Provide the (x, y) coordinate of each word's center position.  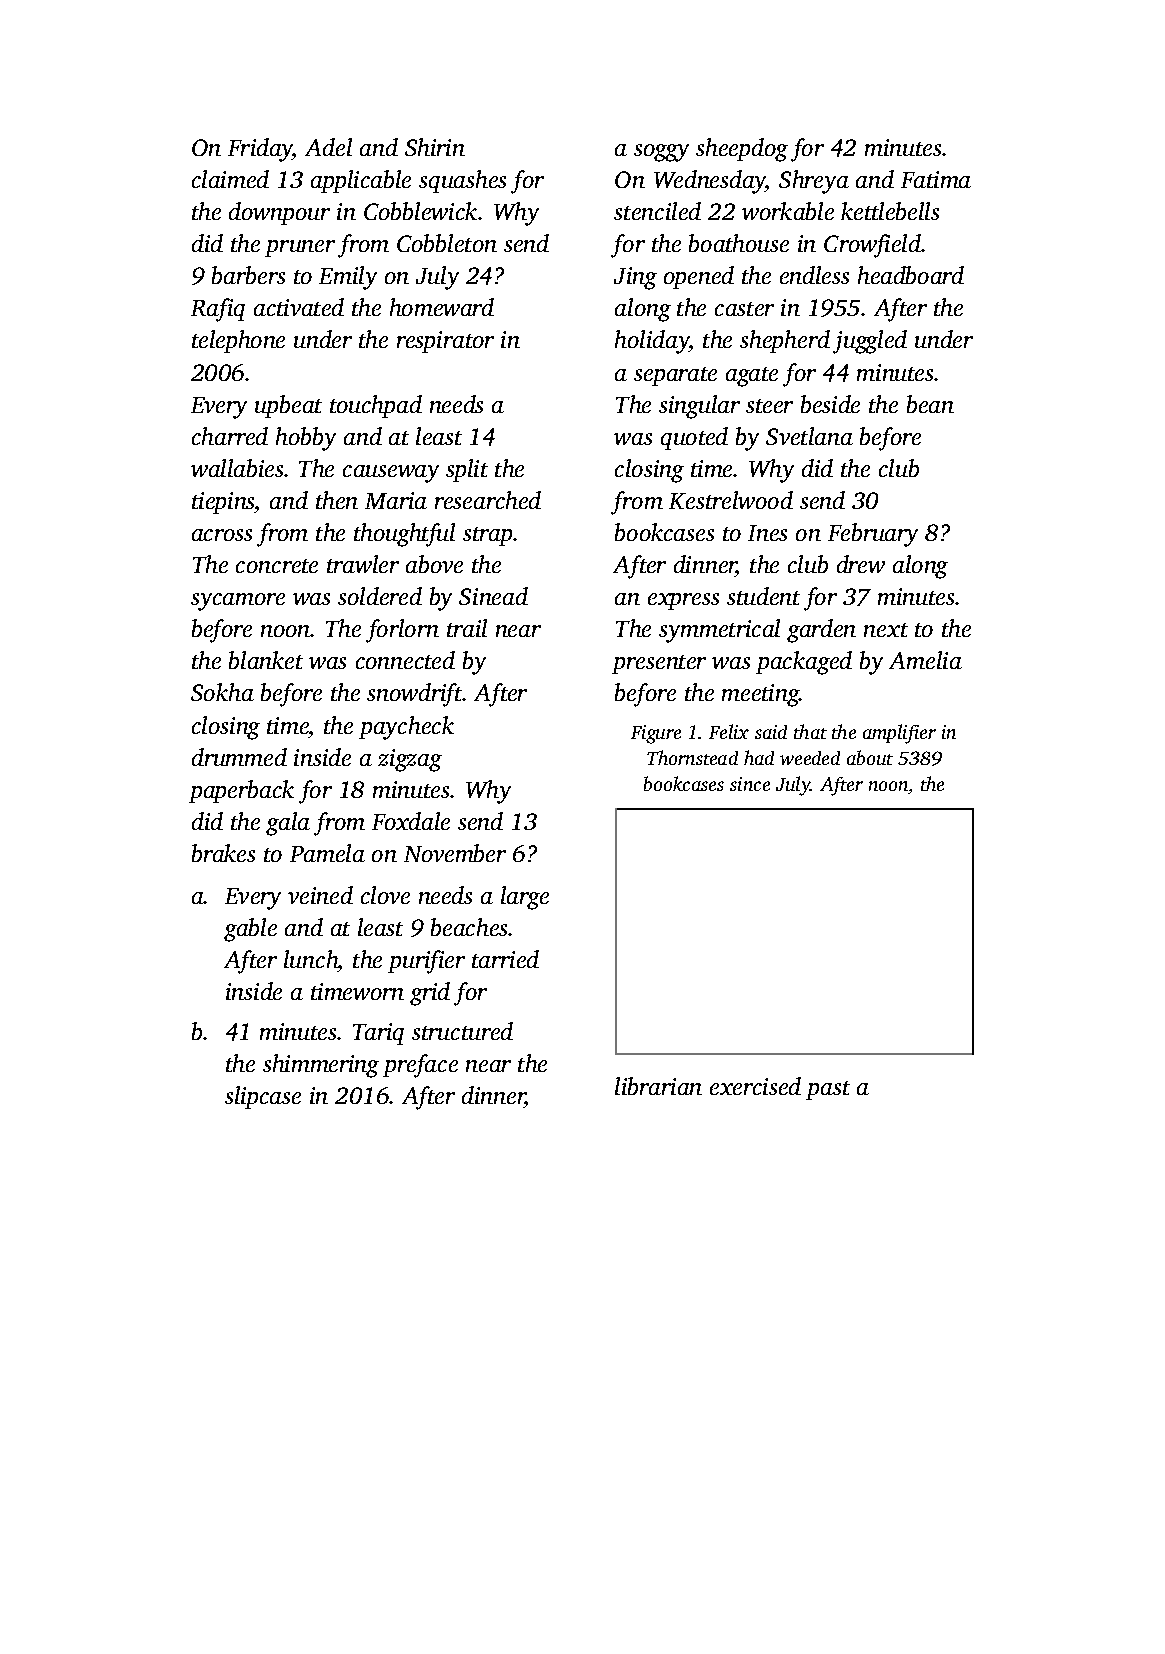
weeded (810, 758)
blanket (266, 660)
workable (788, 211)
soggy (661, 153)
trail (467, 628)
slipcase (263, 1097)
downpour (279, 213)
